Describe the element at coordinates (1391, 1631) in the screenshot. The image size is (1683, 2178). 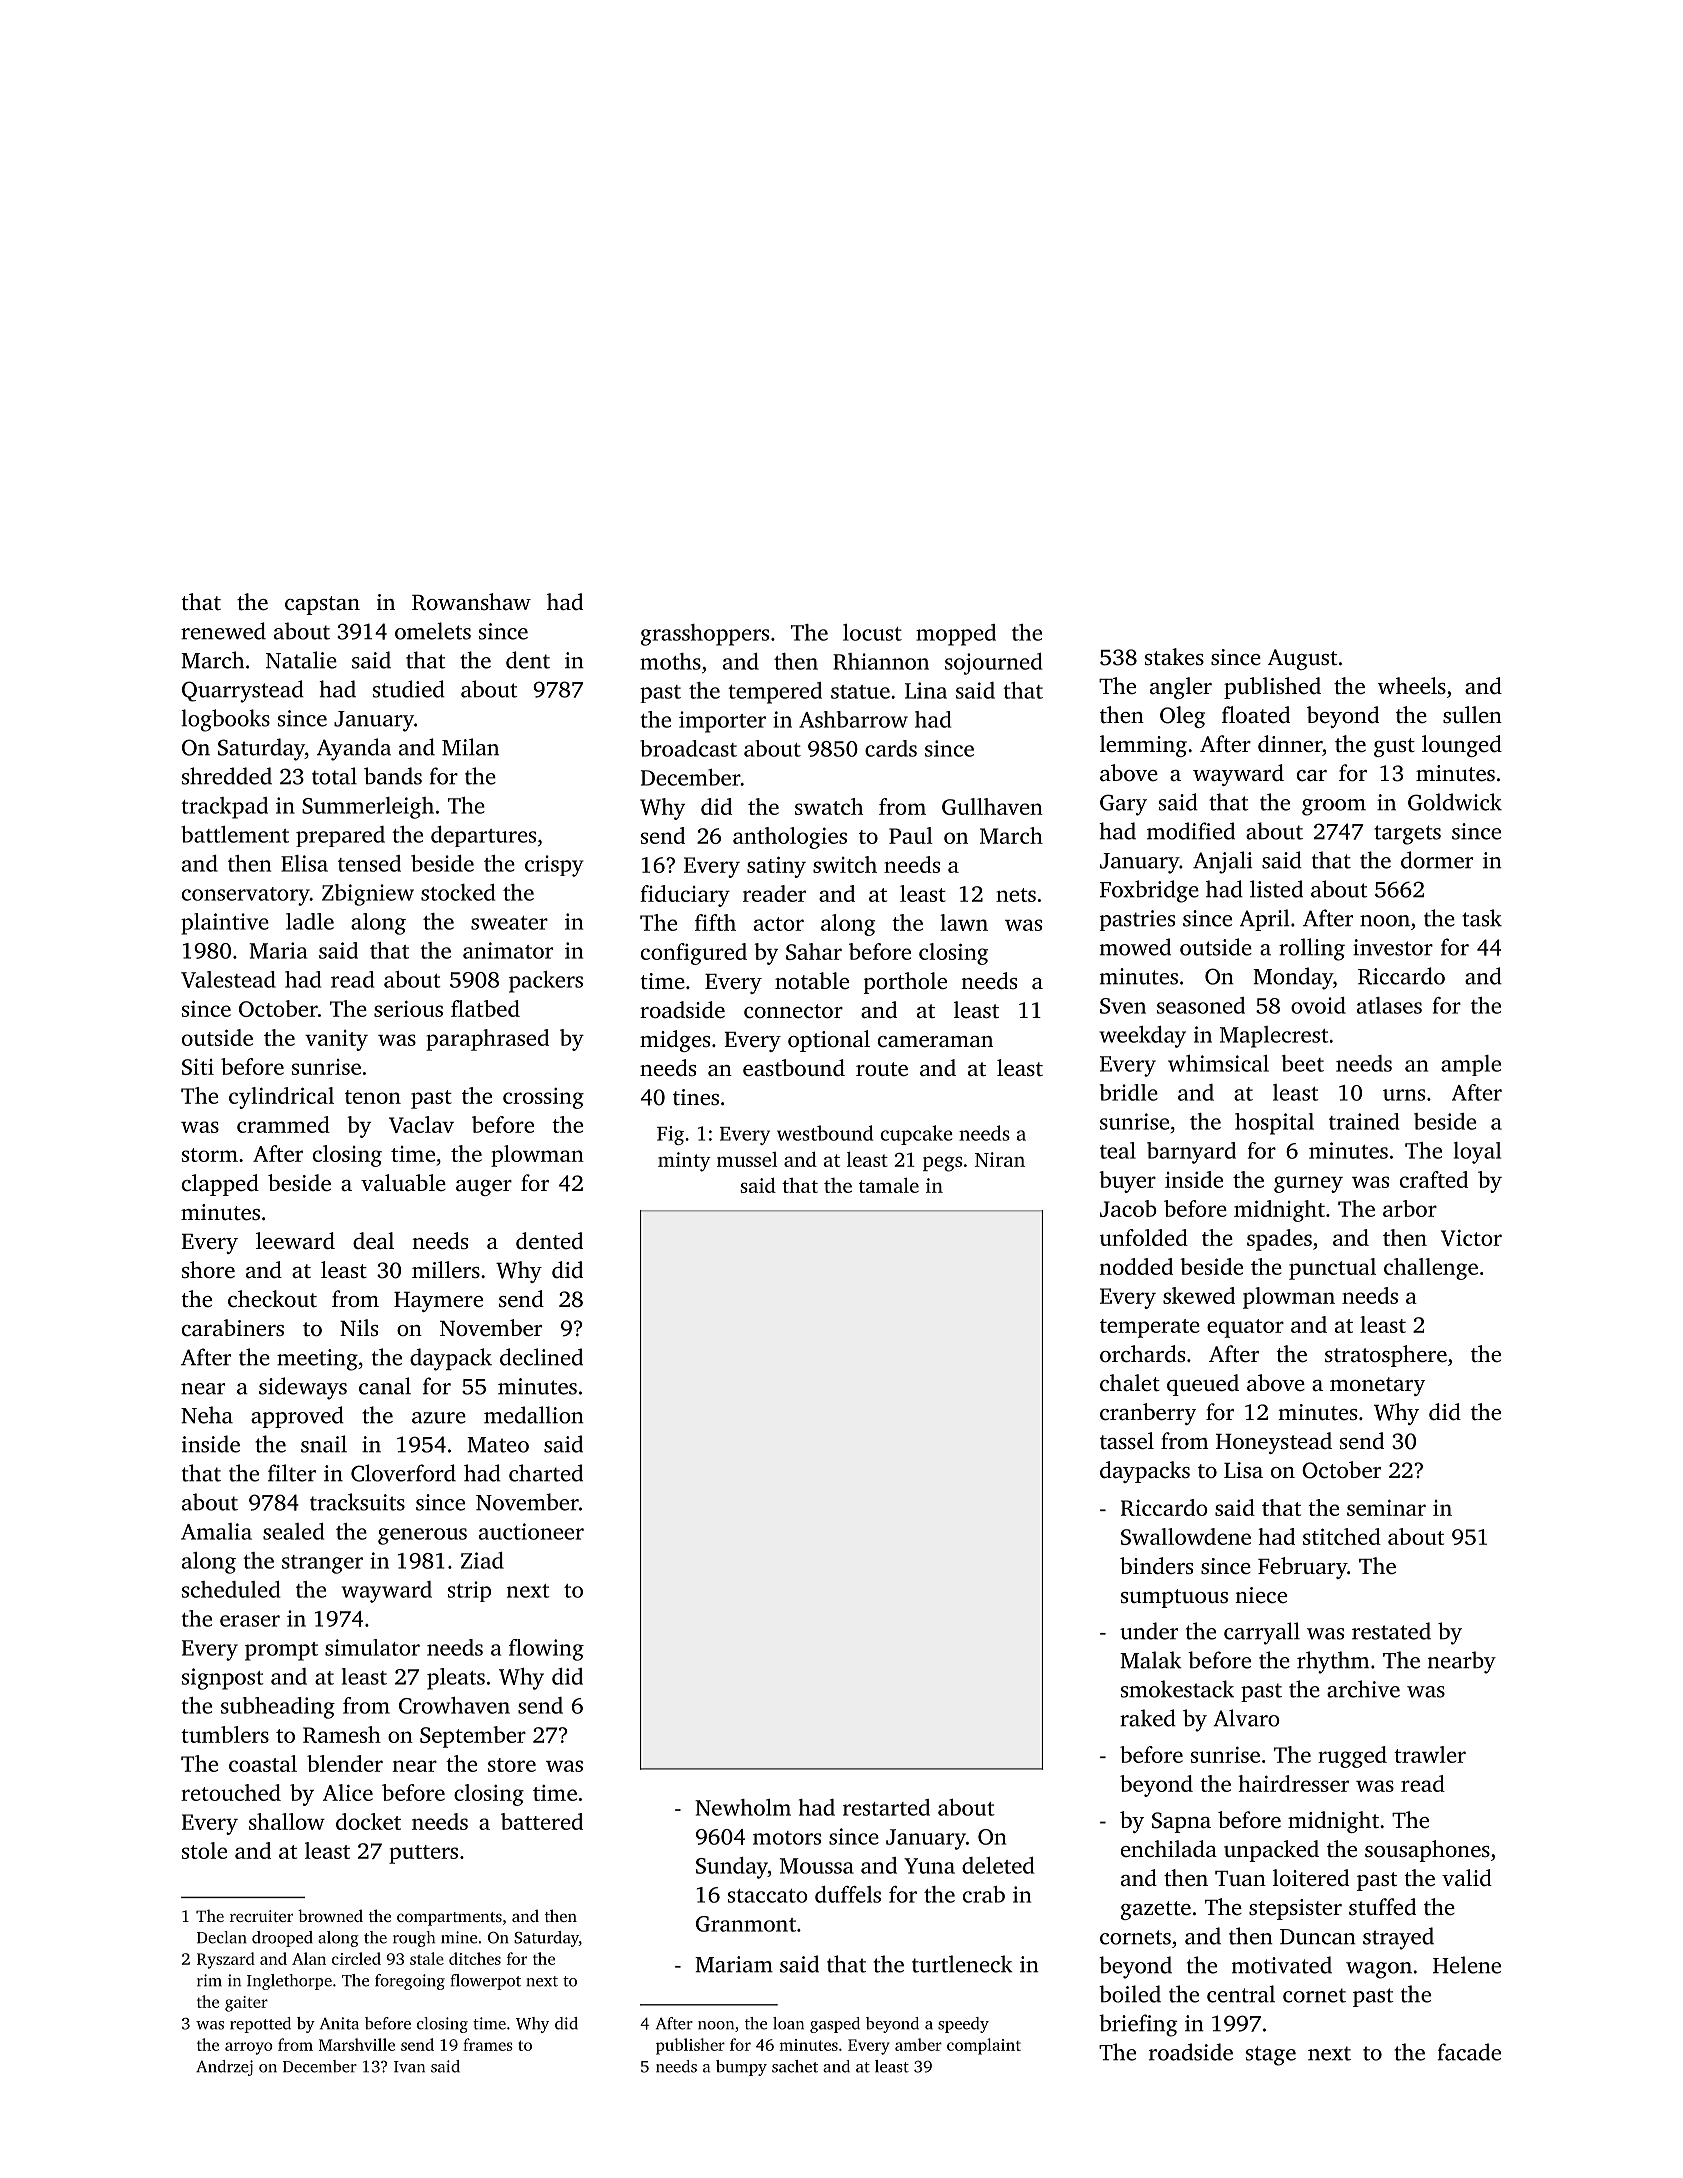
I see `restated` at that location.
